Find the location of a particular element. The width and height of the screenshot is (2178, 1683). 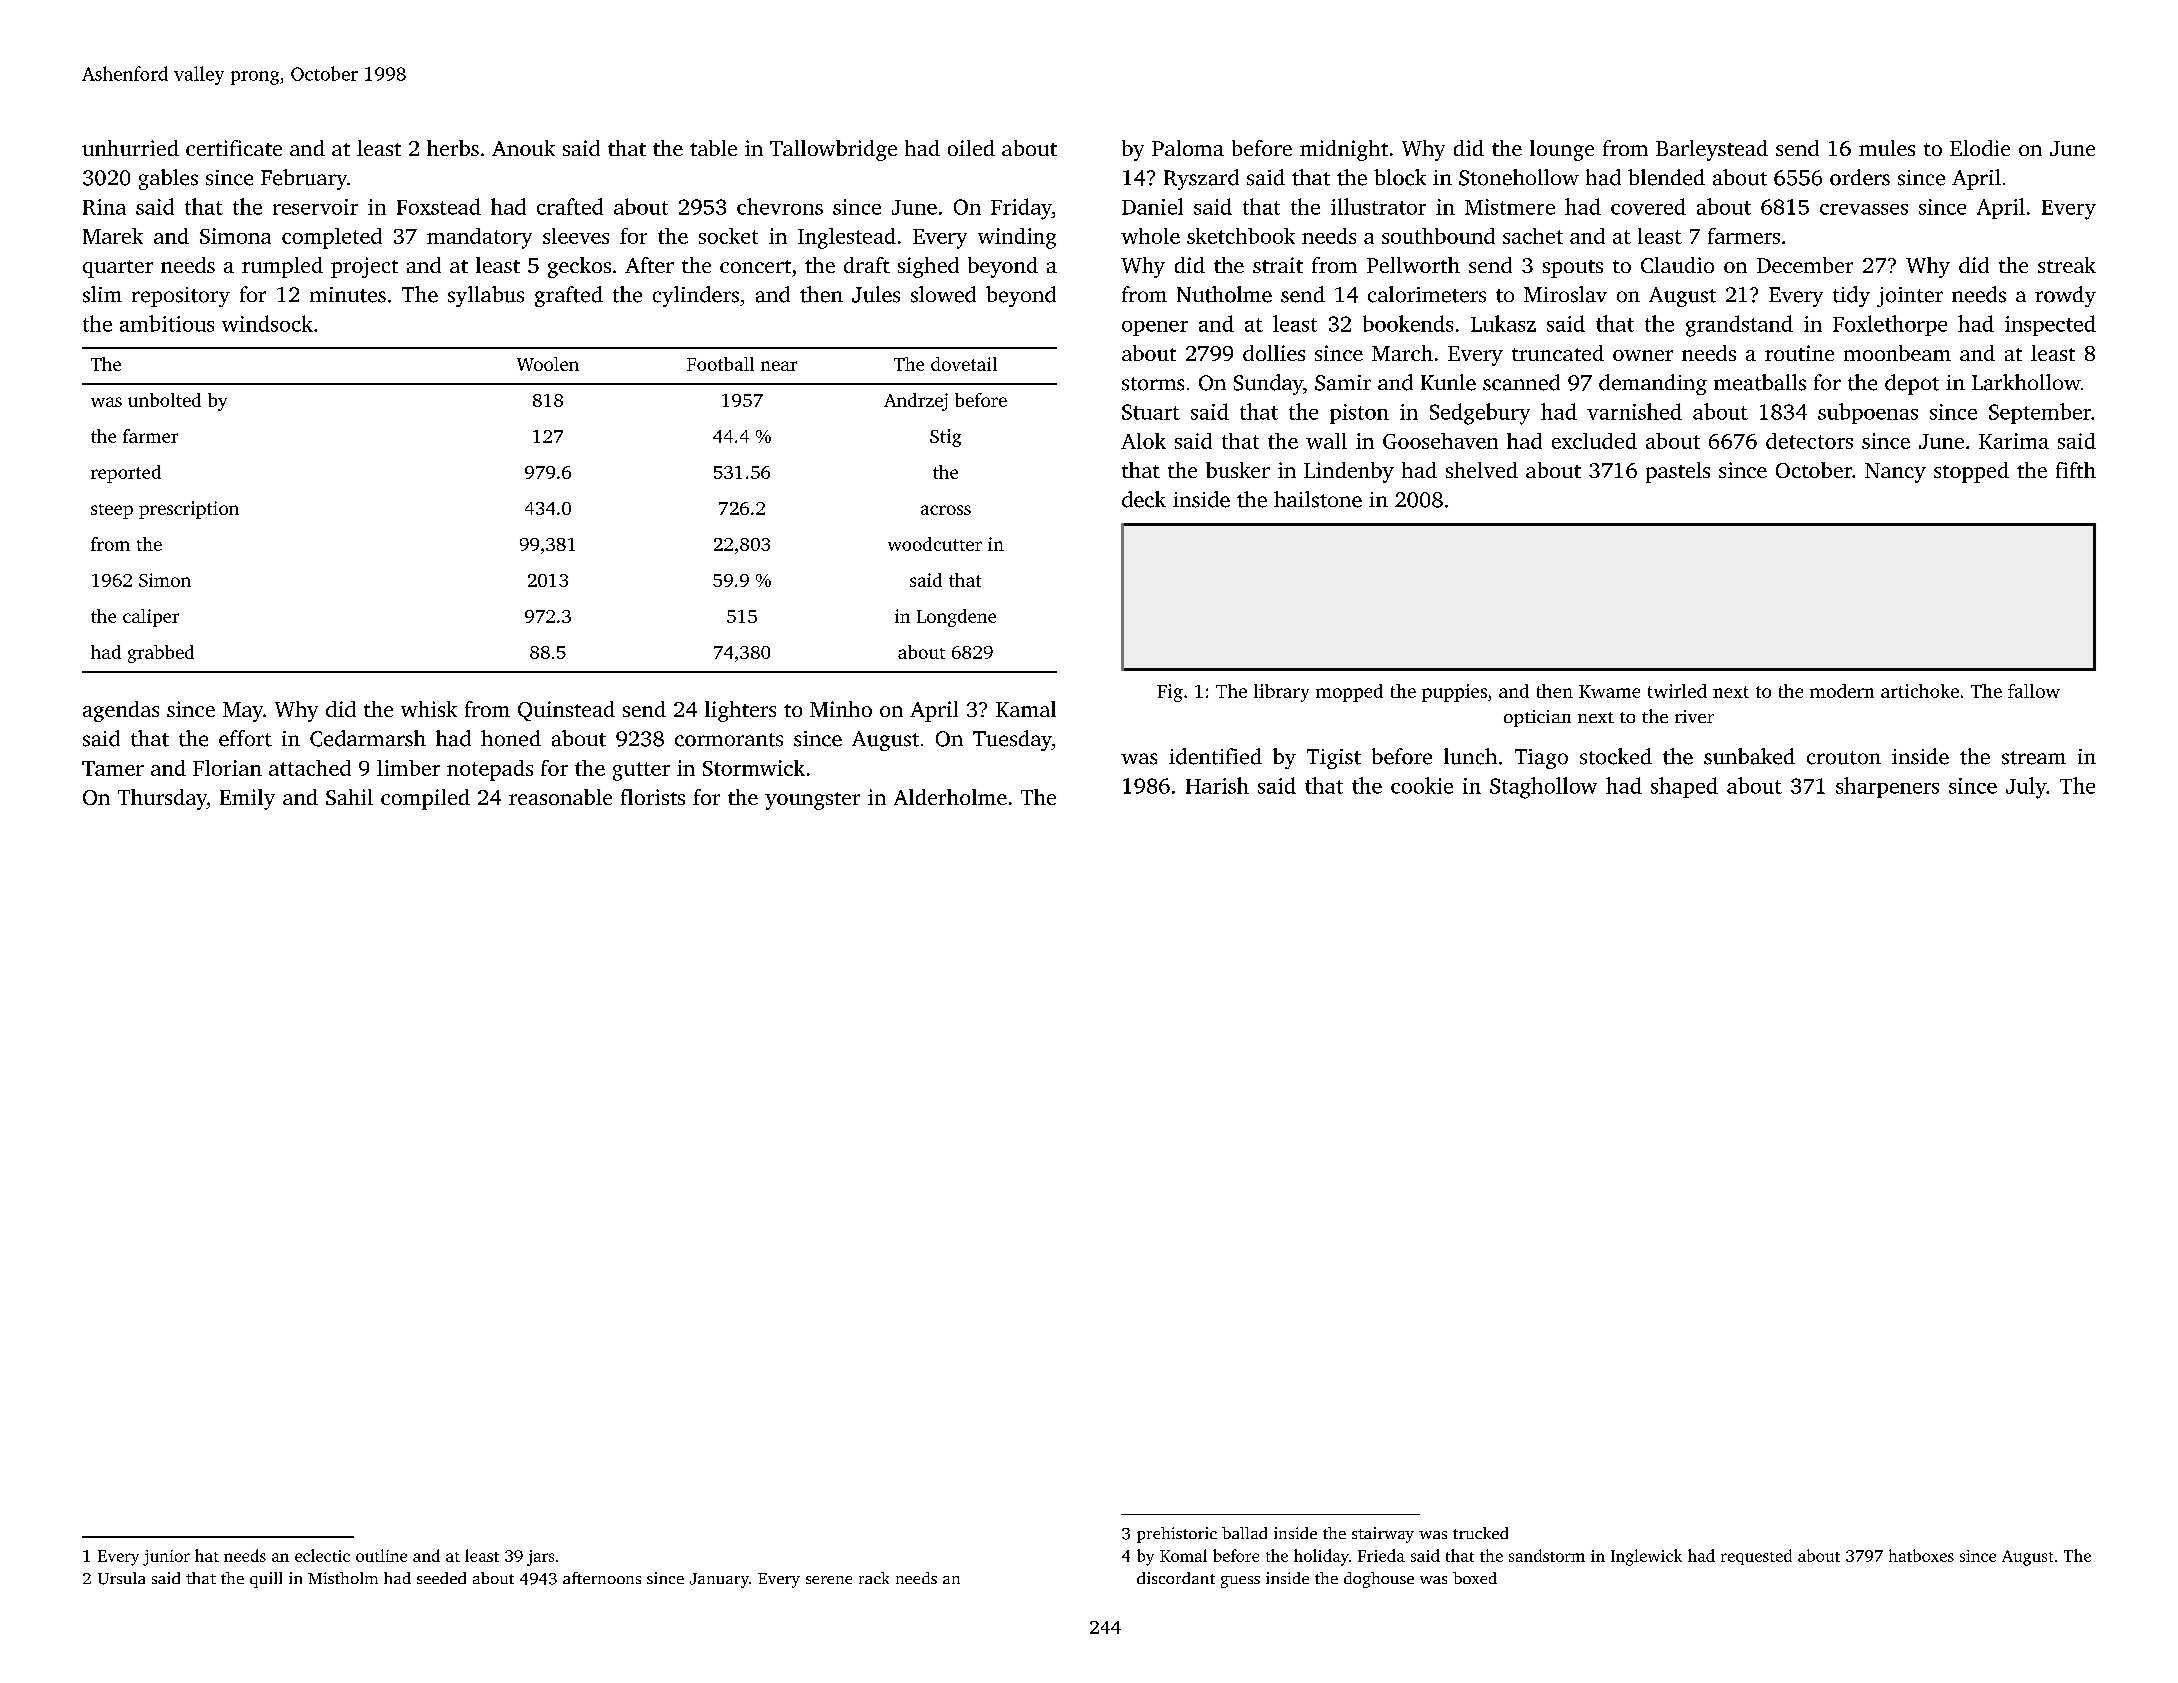

oiled is located at coordinates (971, 148).
